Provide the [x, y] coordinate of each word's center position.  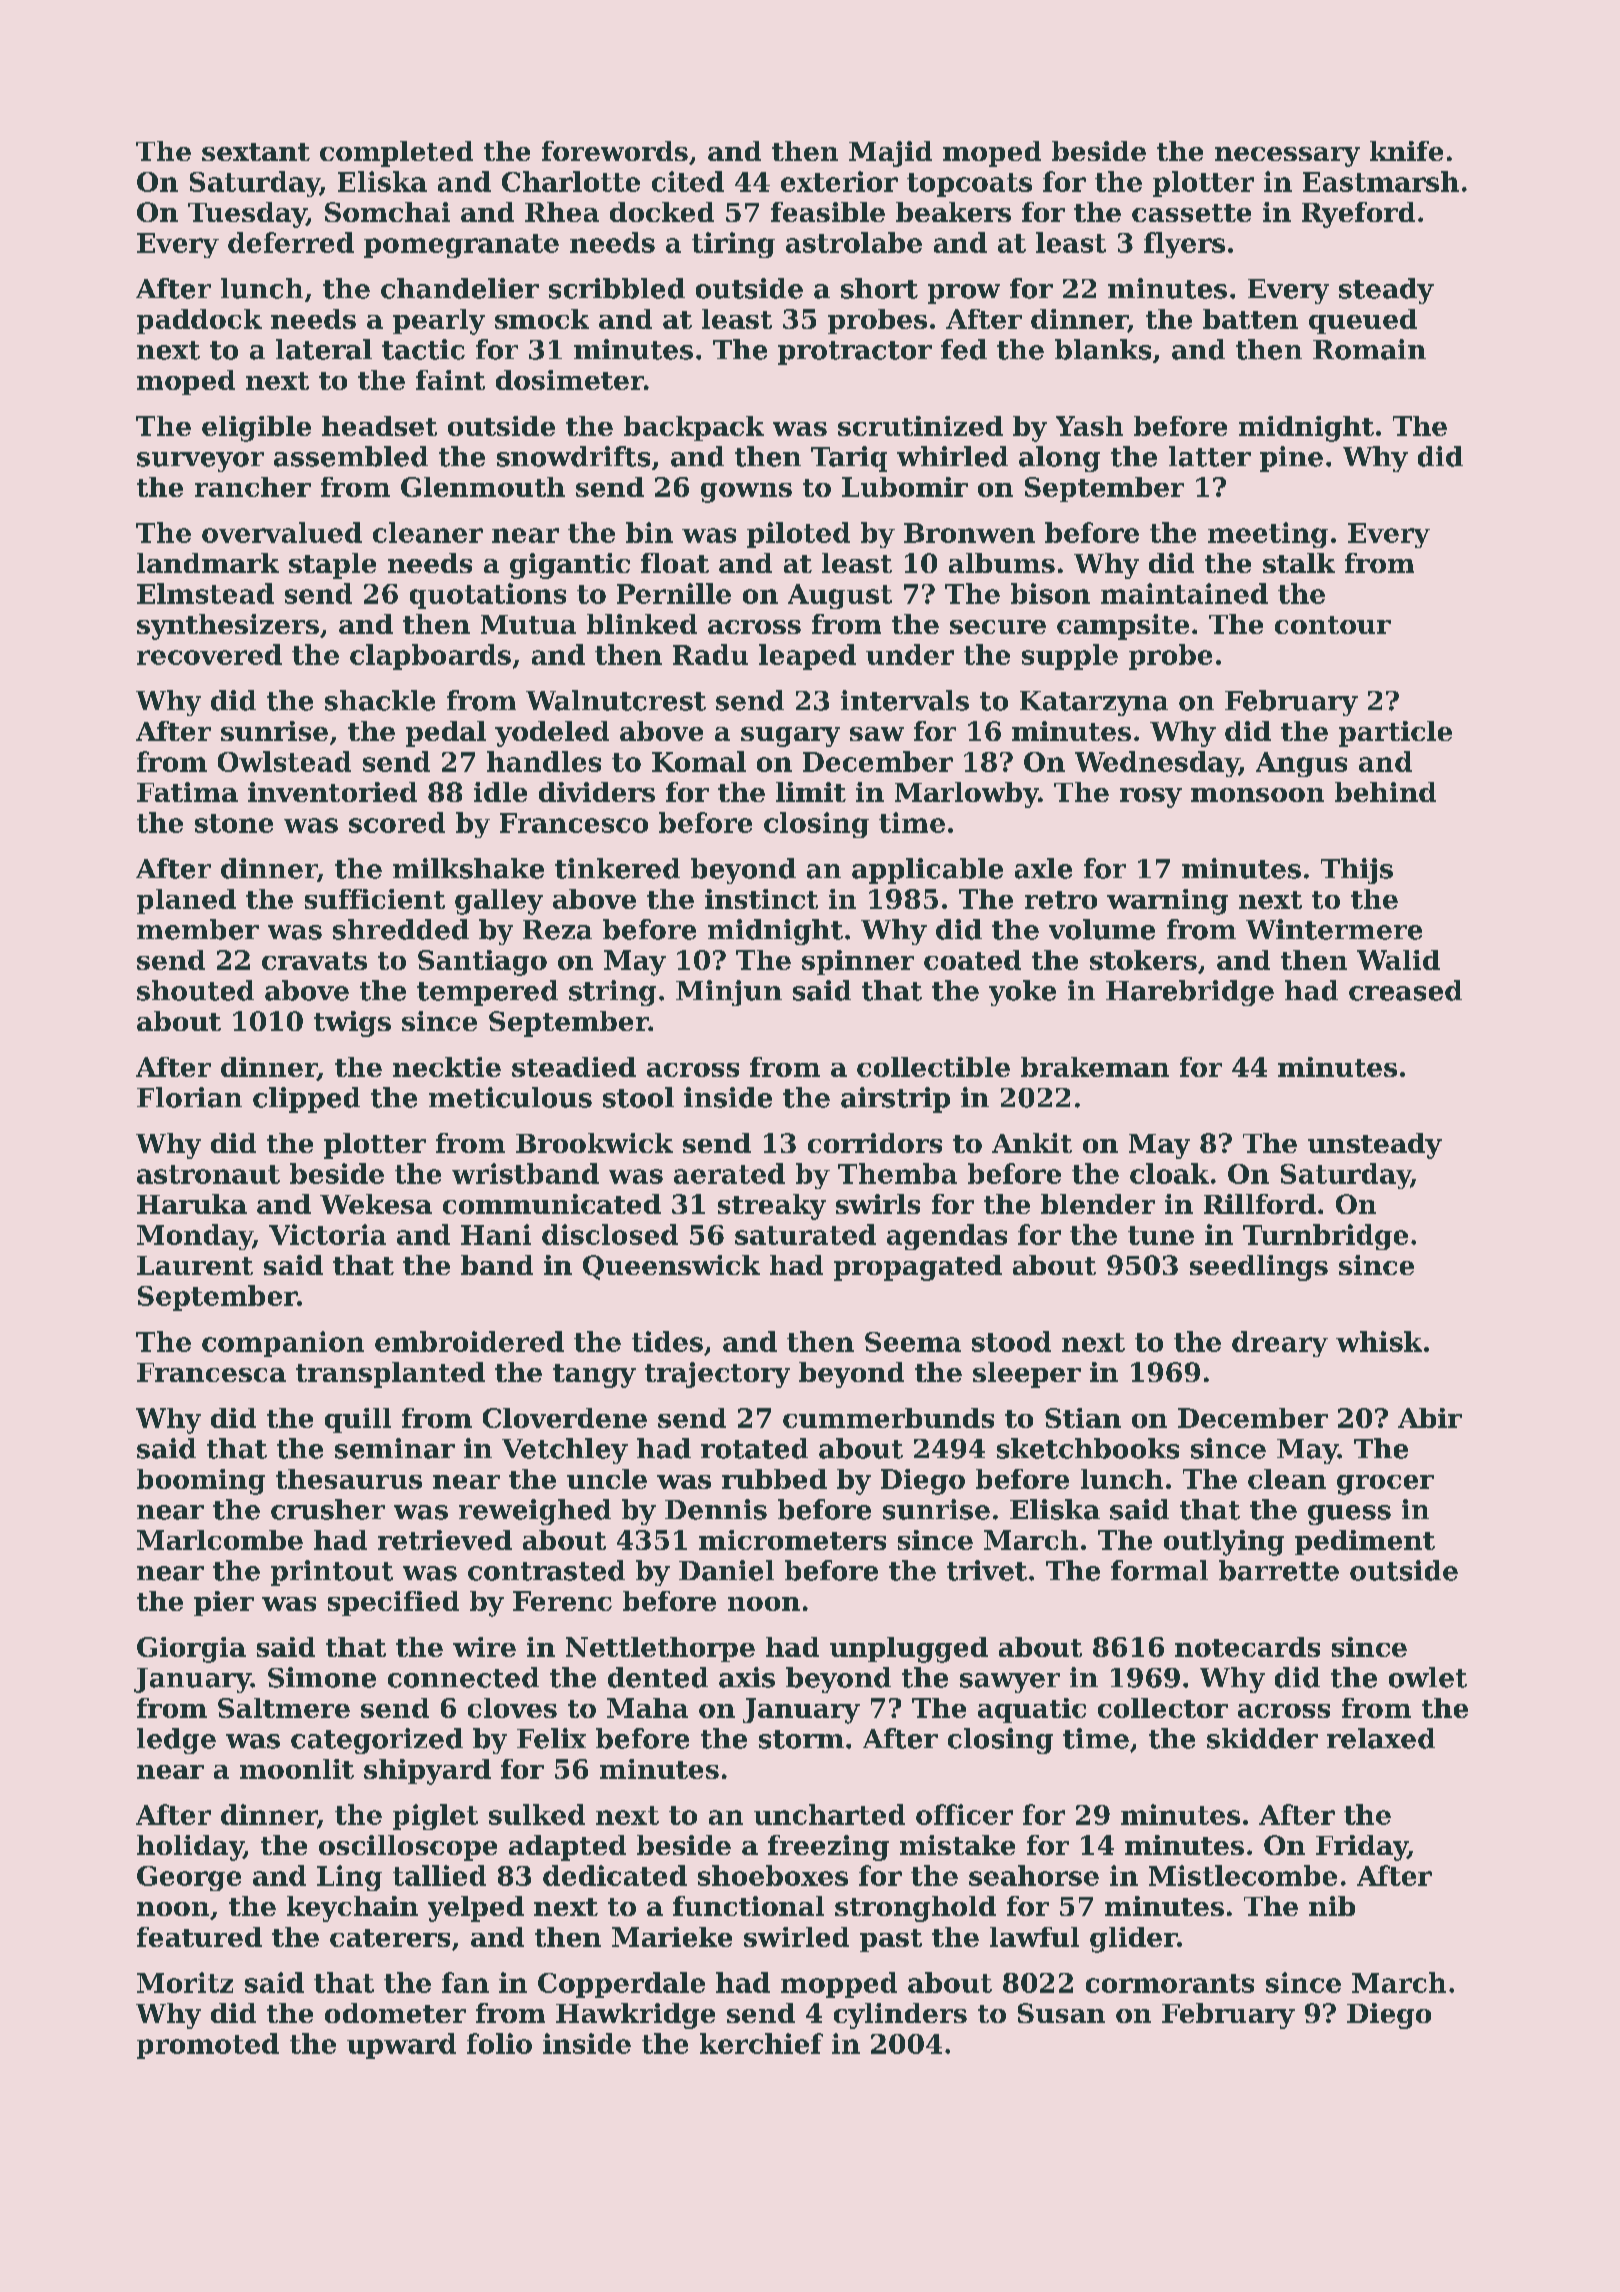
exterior [839, 181]
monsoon [1257, 795]
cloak [1169, 1173]
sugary [790, 737]
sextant [256, 152]
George [189, 1878]
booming [201, 1482]
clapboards [430, 657]
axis [747, 1677]
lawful [1034, 1937]
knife [1406, 151]
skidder [1262, 1738]
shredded [401, 929]
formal [1159, 1570]
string [612, 993]
